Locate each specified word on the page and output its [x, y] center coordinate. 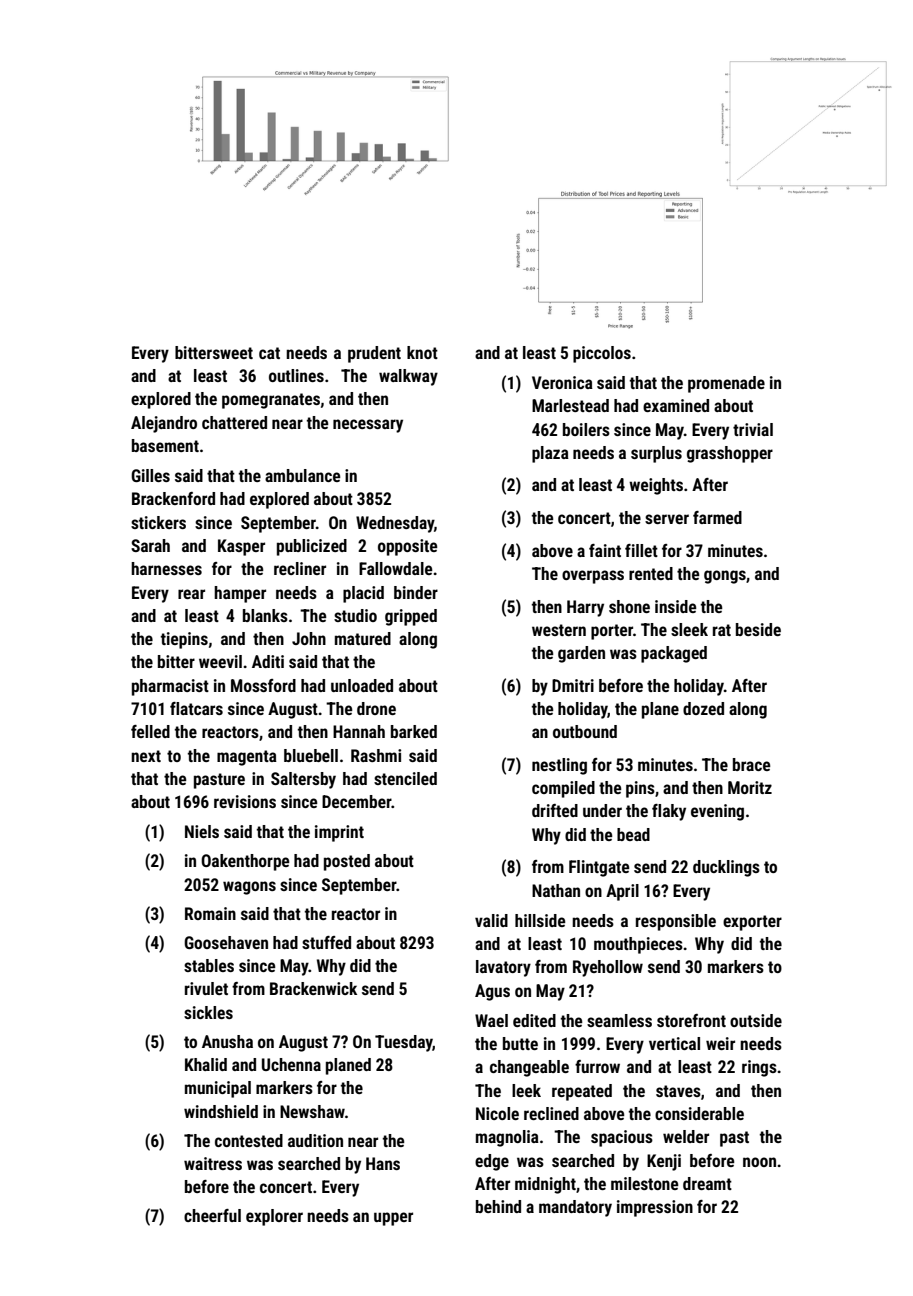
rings [759, 1068]
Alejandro [164, 424]
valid [491, 920]
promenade [726, 384]
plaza [550, 454]
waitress [213, 1163]
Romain [210, 913]
